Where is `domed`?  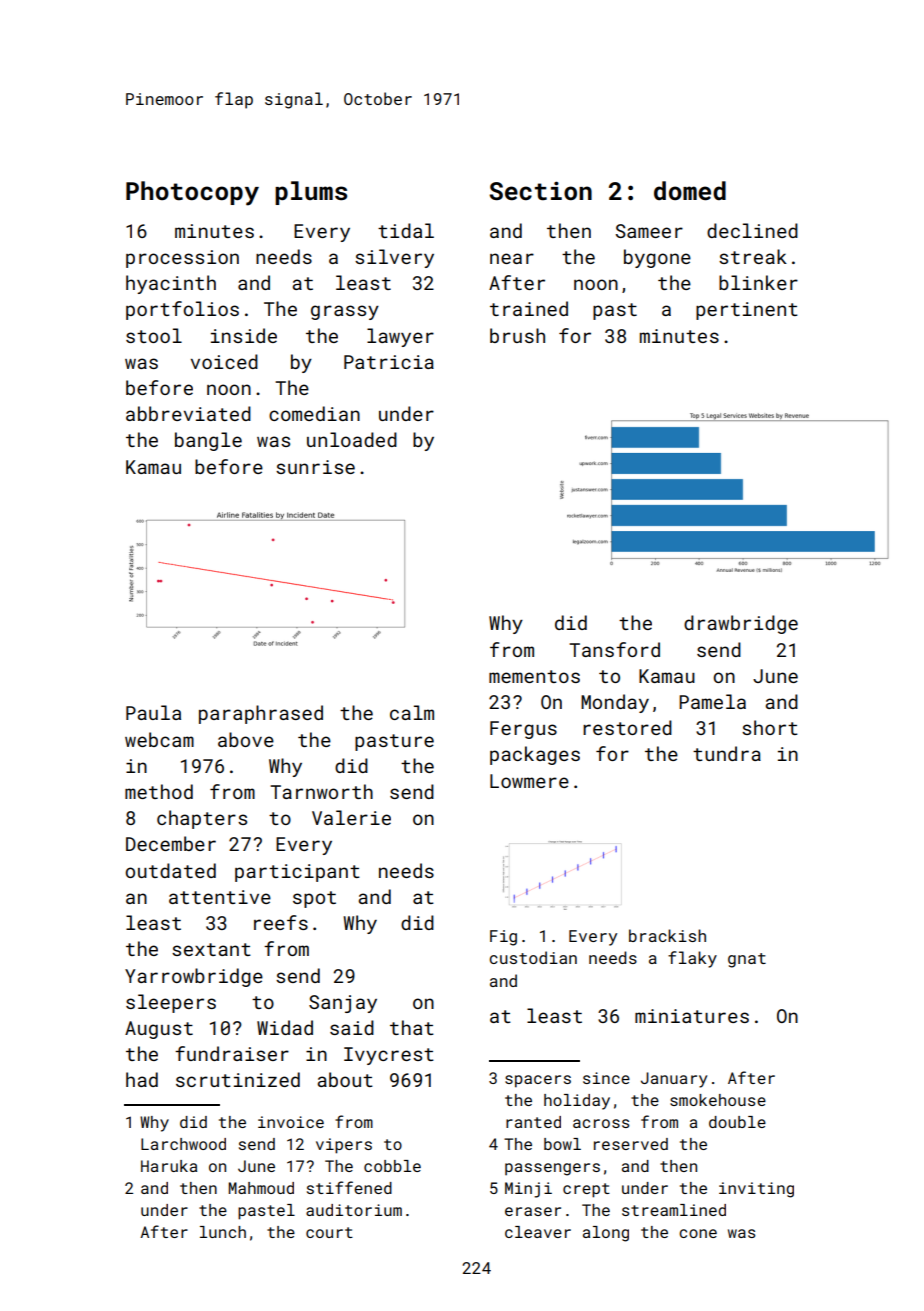 domed is located at coordinates (690, 191).
